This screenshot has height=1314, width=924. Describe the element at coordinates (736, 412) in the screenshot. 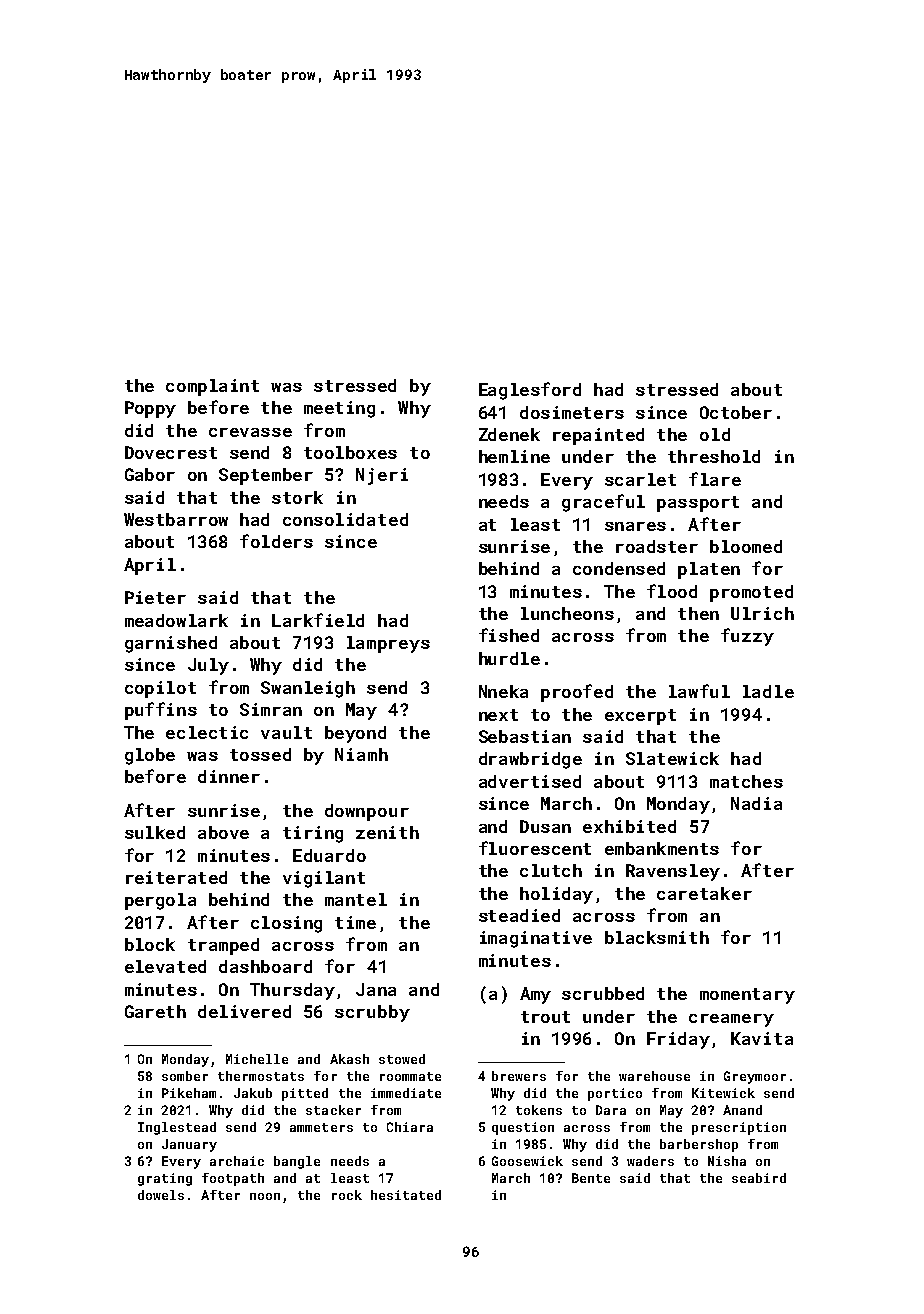

I see `October` at that location.
